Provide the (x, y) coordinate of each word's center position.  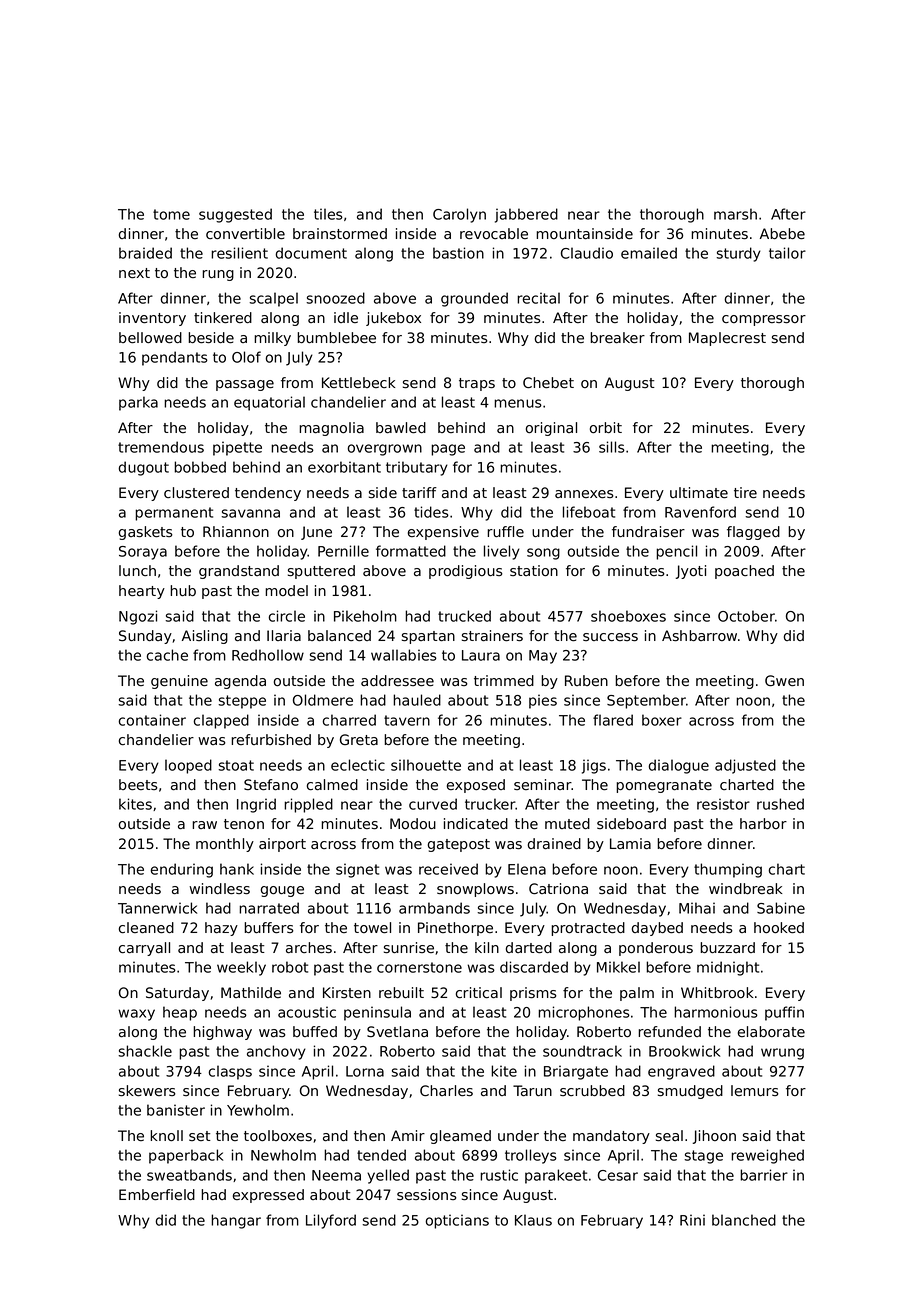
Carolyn (459, 215)
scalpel (273, 299)
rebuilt (401, 993)
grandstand (239, 572)
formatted (411, 551)
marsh (735, 214)
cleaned (146, 928)
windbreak (745, 889)
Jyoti (691, 572)
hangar (236, 1221)
